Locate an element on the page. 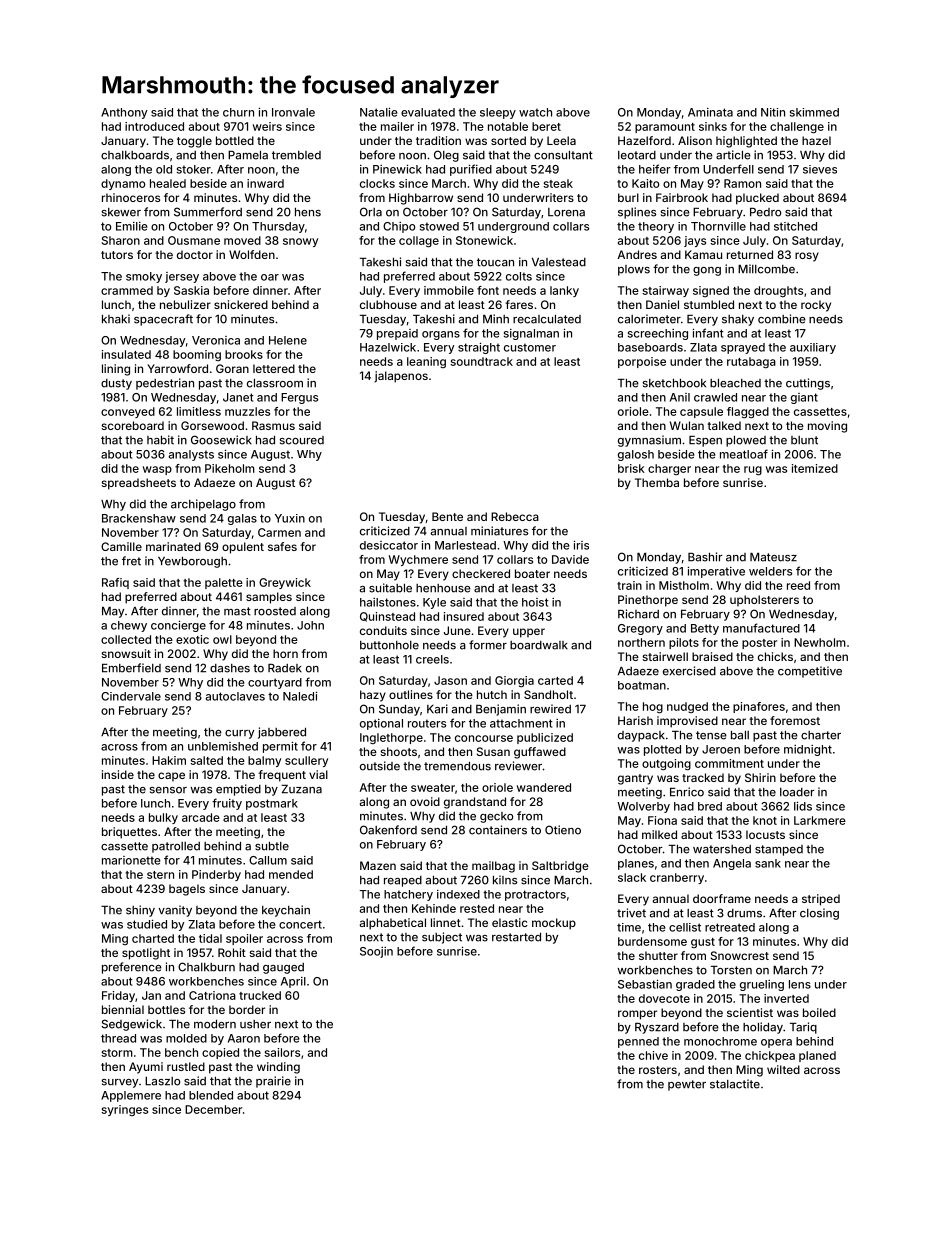  commitment is located at coordinates (729, 763).
